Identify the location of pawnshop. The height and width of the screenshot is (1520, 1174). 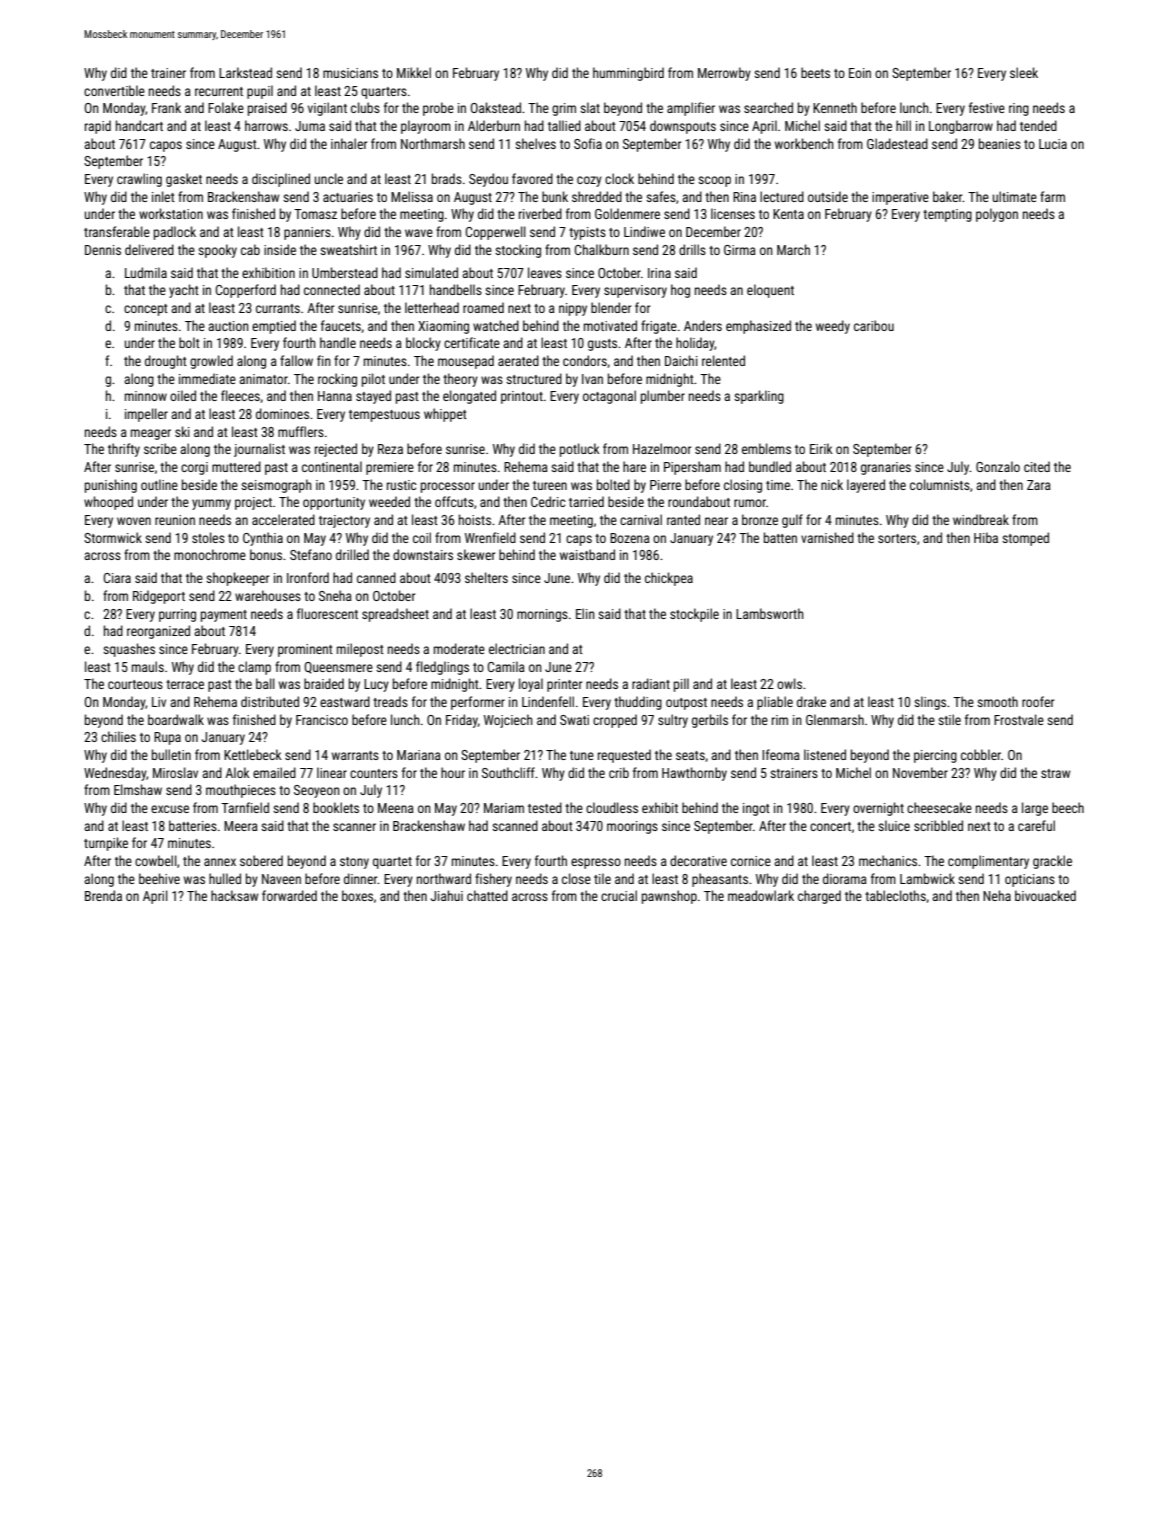
(669, 897).
